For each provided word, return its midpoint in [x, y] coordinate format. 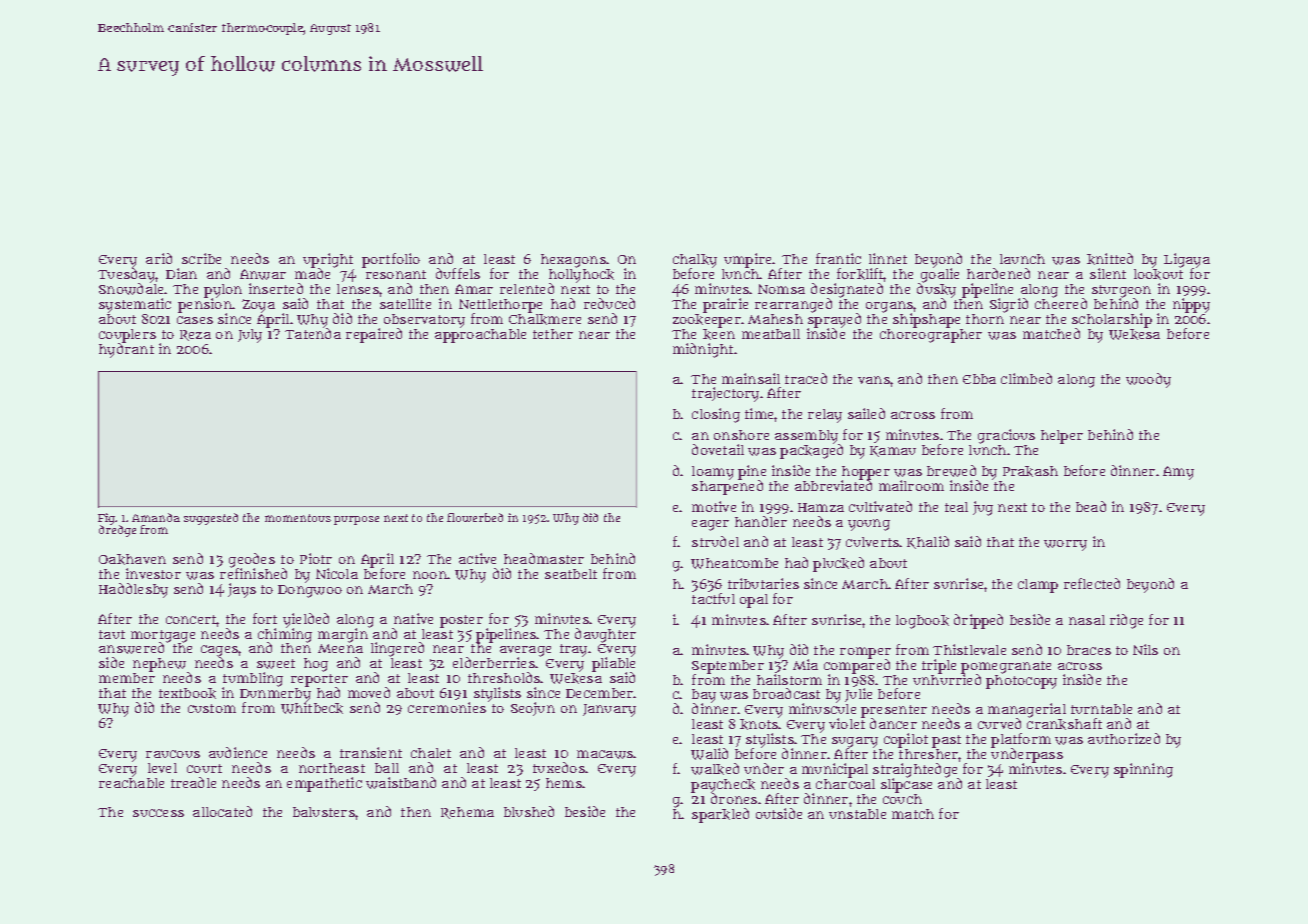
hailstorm [789, 679]
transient [371, 752]
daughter [605, 635]
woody [1148, 380]
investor [153, 573]
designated [847, 290]
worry [1065, 545]
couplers [127, 336]
